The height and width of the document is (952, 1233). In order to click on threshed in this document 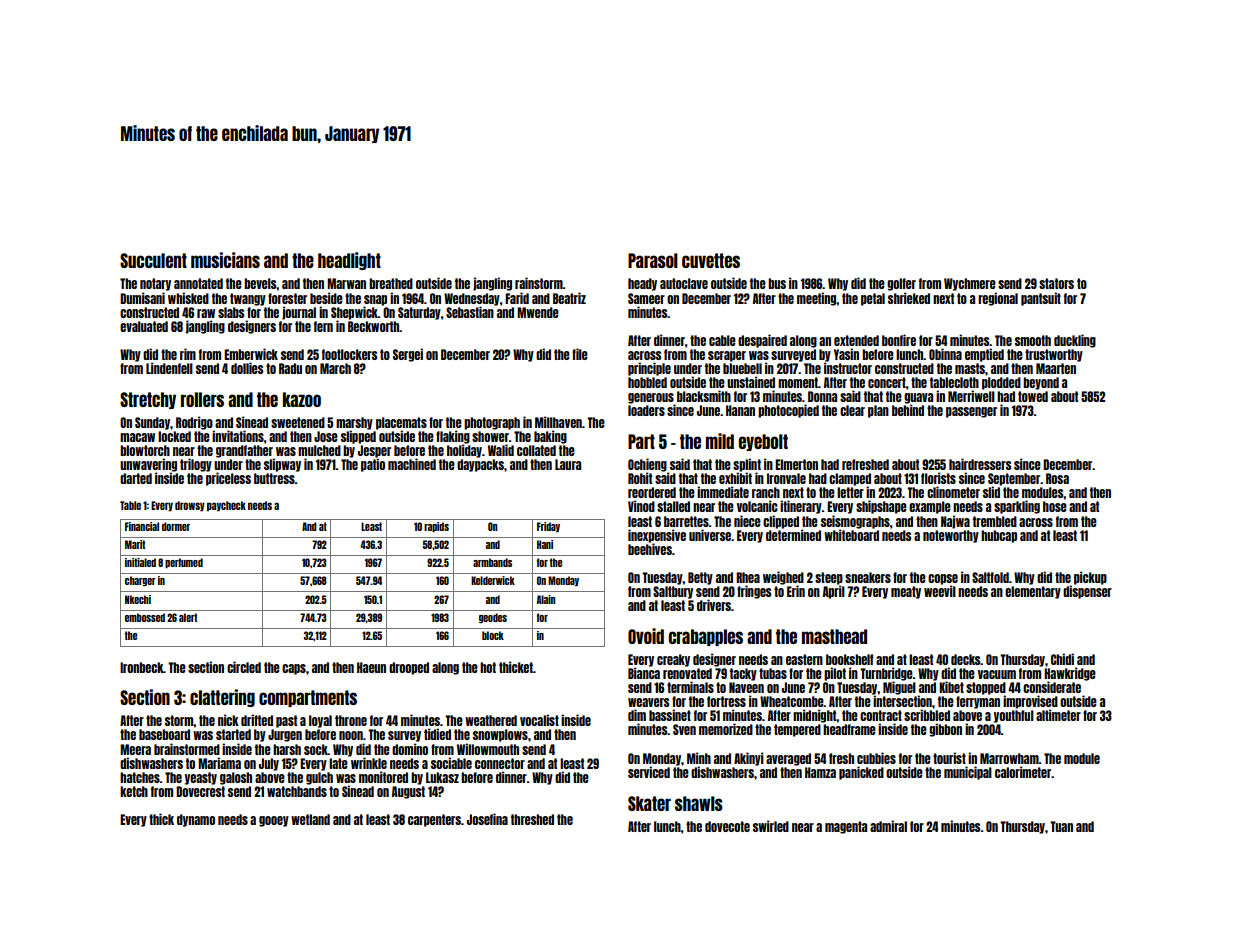, I will do `click(532, 819)`.
